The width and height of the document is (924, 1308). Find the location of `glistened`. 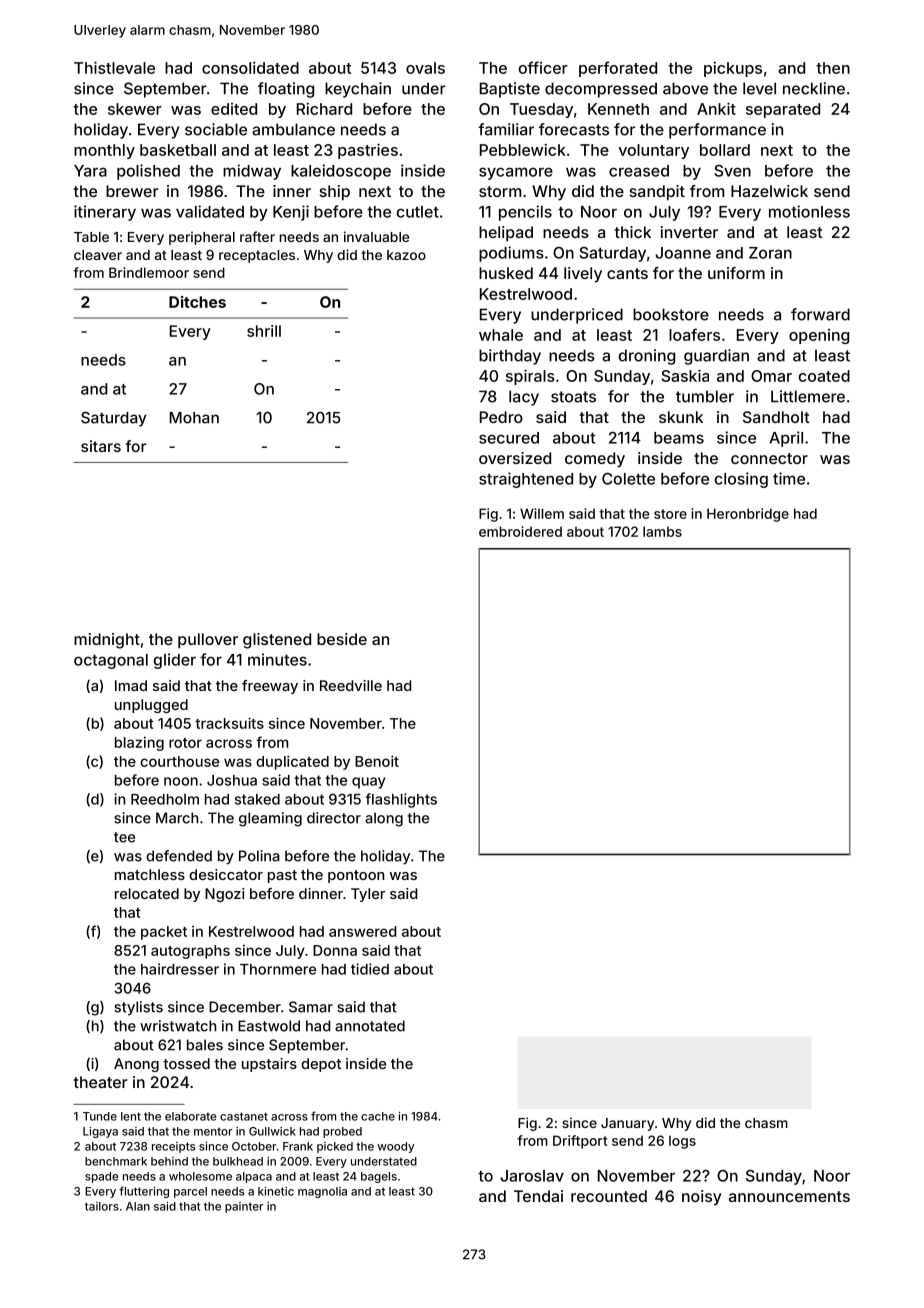

glistened is located at coordinates (277, 641).
